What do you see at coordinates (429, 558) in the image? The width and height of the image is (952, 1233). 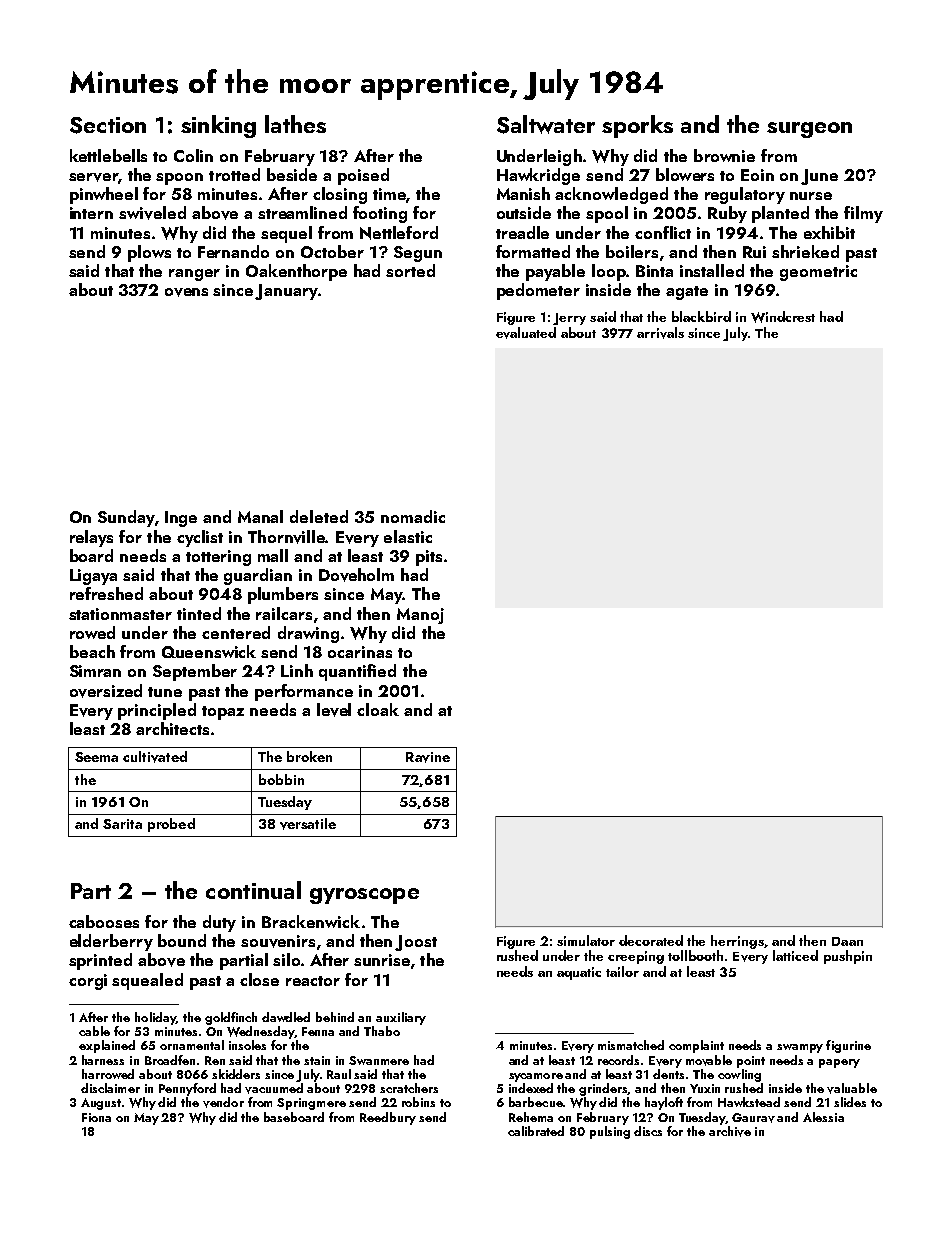 I see `pits` at bounding box center [429, 558].
